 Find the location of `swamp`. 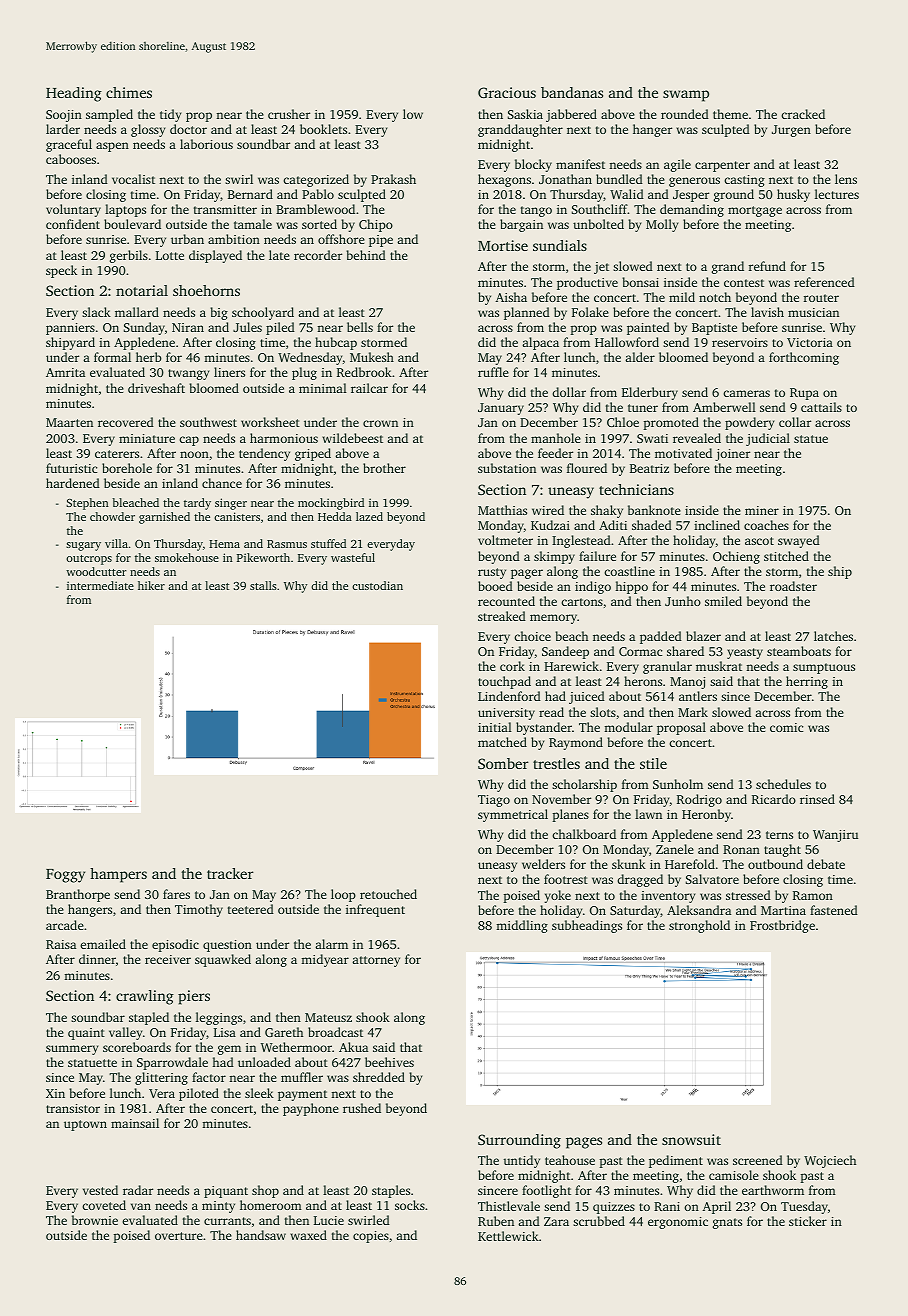

swamp is located at coordinates (686, 96).
